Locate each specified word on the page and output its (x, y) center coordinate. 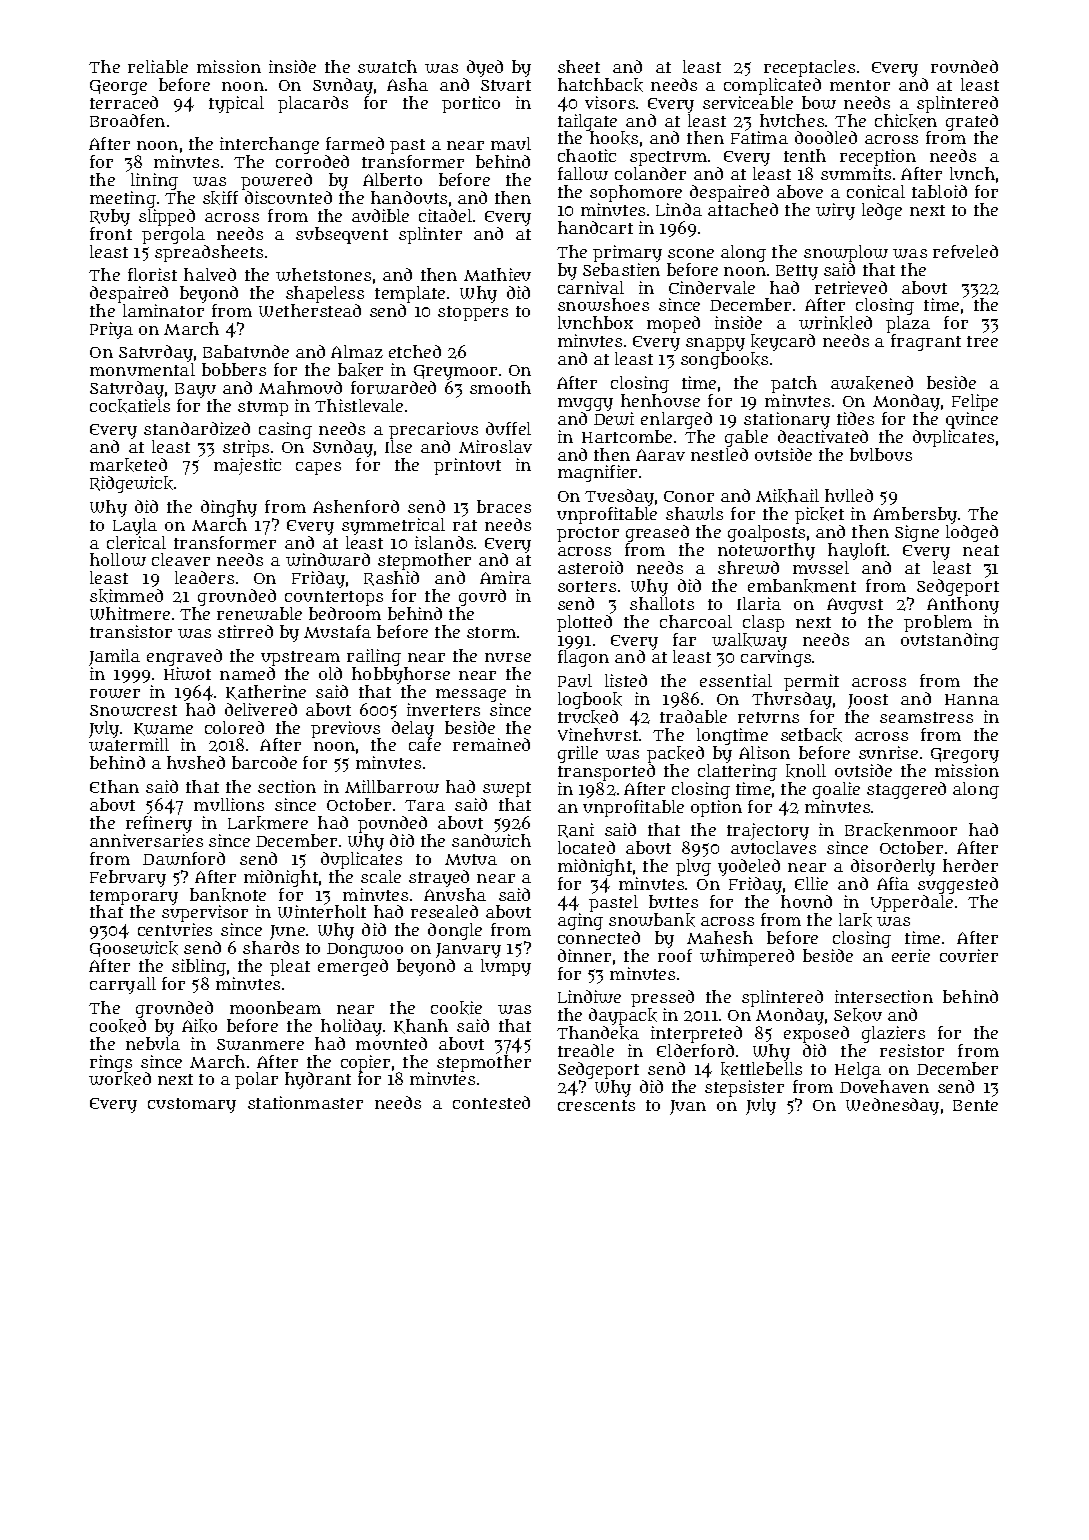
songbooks (724, 361)
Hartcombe (627, 436)
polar (256, 1080)
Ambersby (915, 515)
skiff (220, 198)
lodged (972, 533)
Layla (135, 526)
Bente (975, 1105)
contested (491, 1102)
